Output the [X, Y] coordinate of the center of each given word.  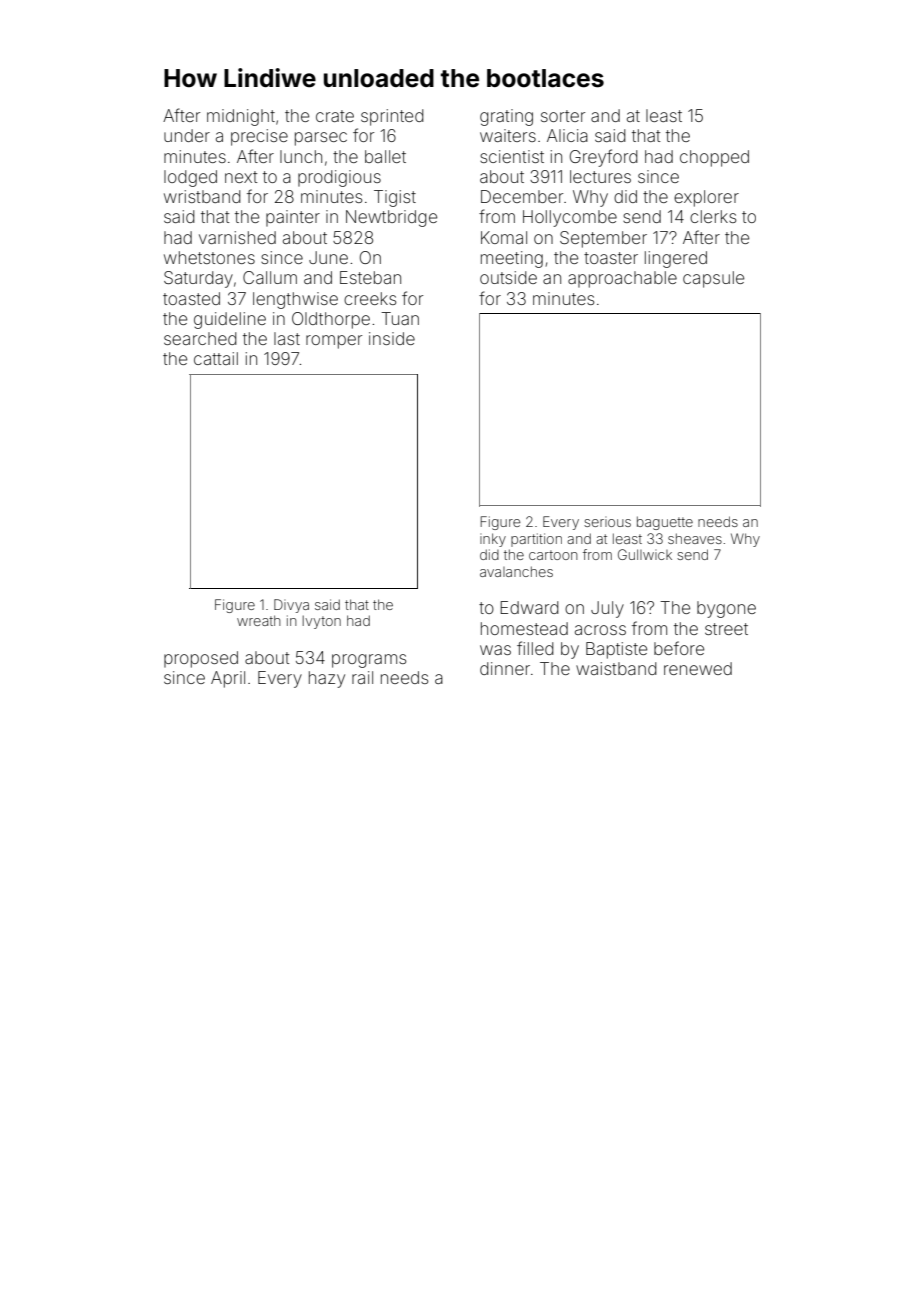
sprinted [392, 117]
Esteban [370, 277]
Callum [270, 277]
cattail [216, 358]
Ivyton [322, 622]
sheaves [695, 538]
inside [392, 338]
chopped [714, 158]
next [241, 177]
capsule [713, 279]
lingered [676, 259]
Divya [291, 606]
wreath [259, 620]
